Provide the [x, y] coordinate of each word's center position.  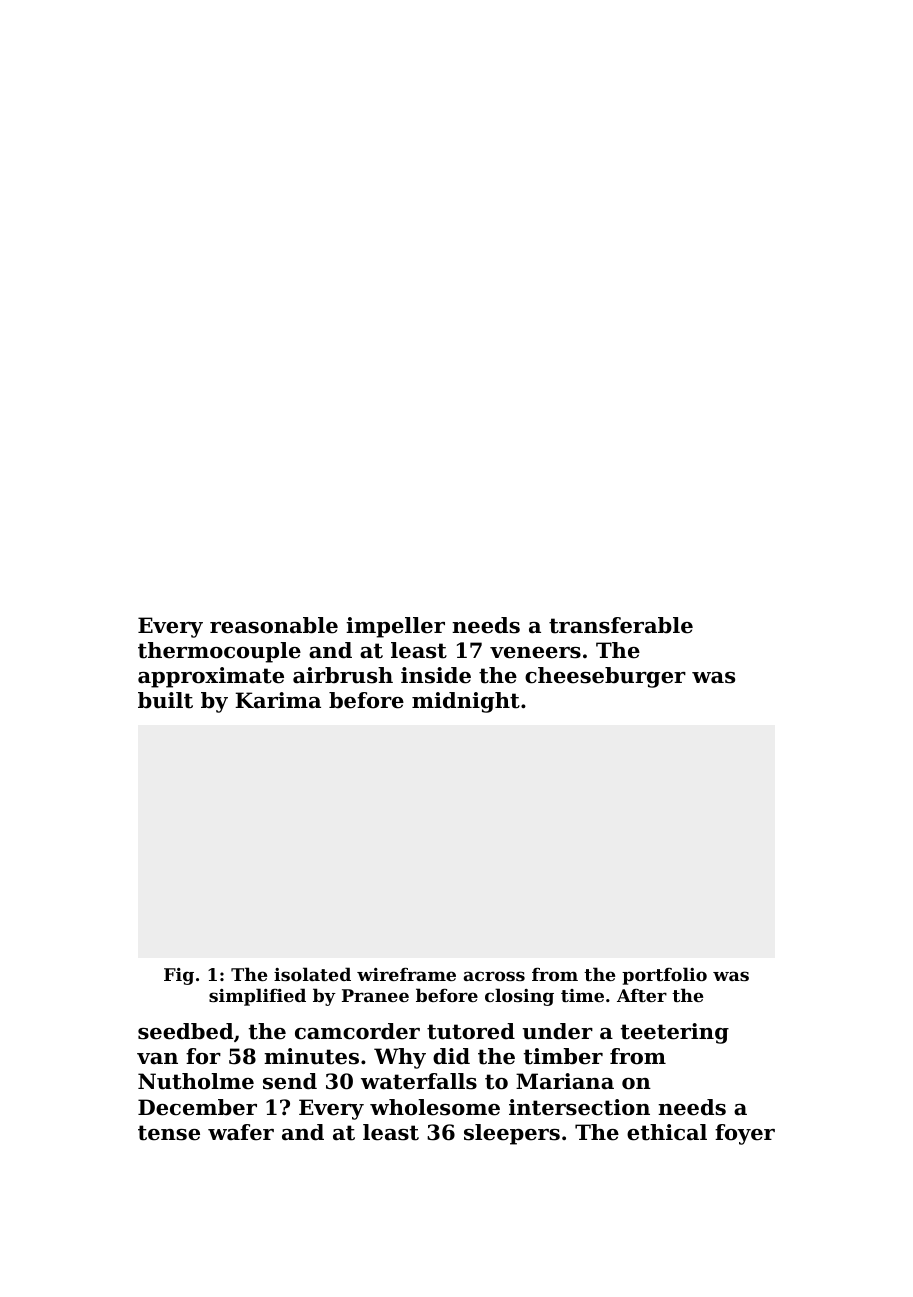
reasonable [274, 625]
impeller [395, 627]
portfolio [664, 976]
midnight [466, 702]
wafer [241, 1132]
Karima [278, 700]
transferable [621, 625]
